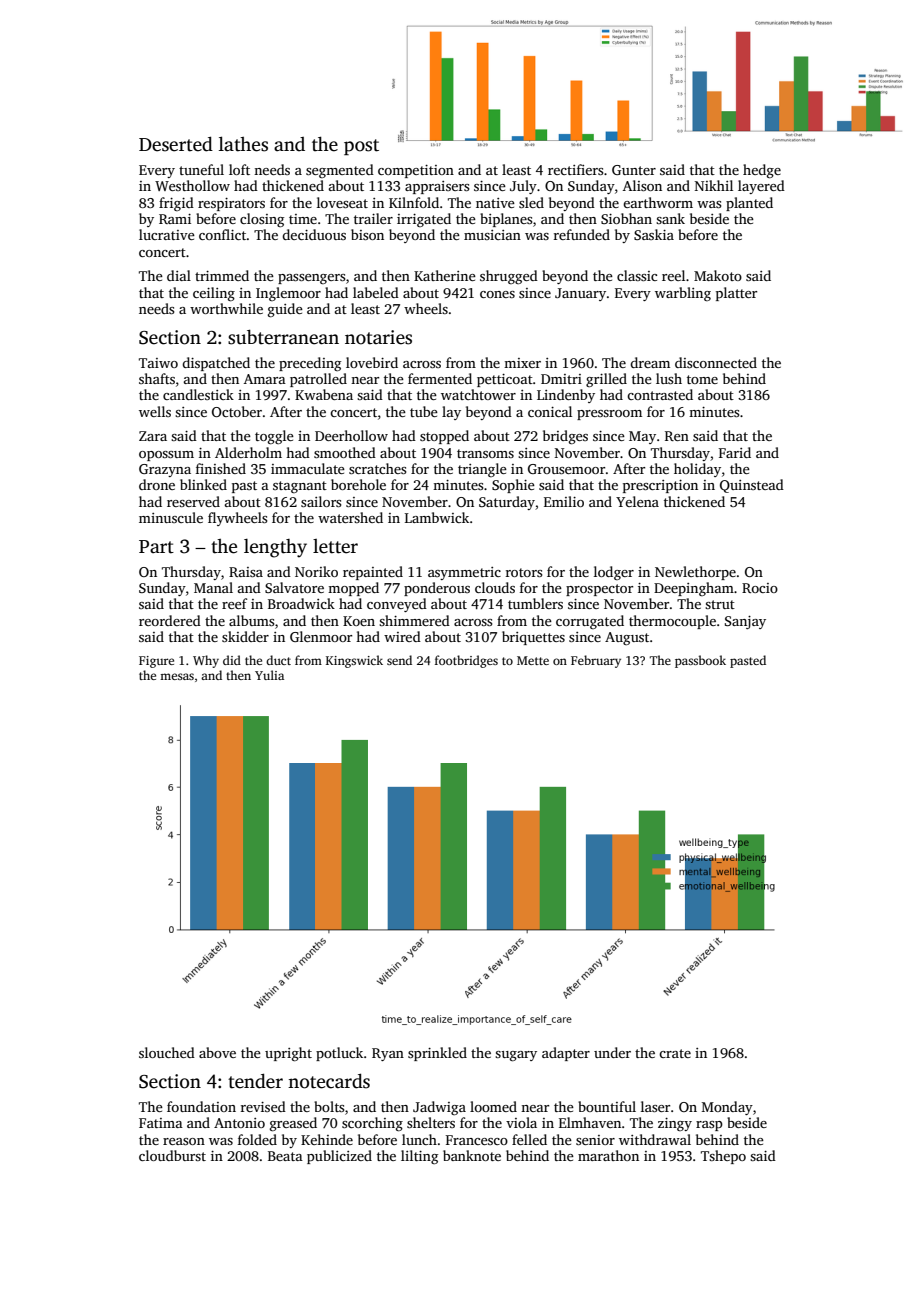 The height and width of the document is (1314, 924). I want to click on finished, so click(221, 468).
